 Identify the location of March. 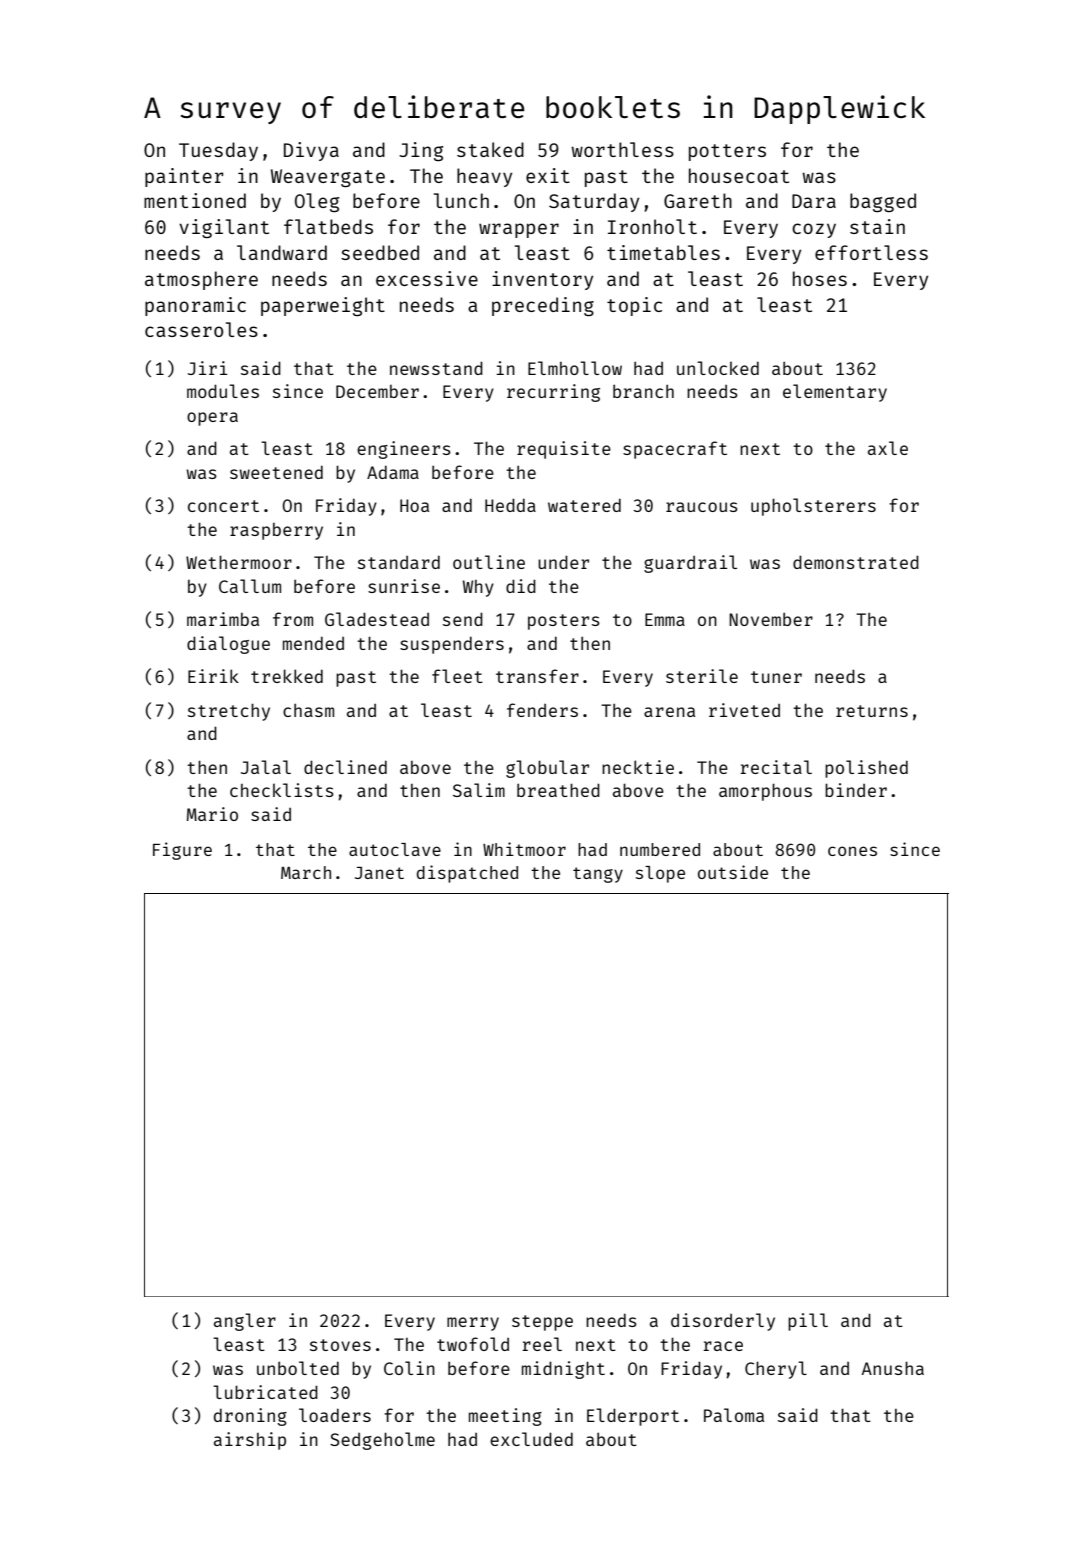
(306, 872).
